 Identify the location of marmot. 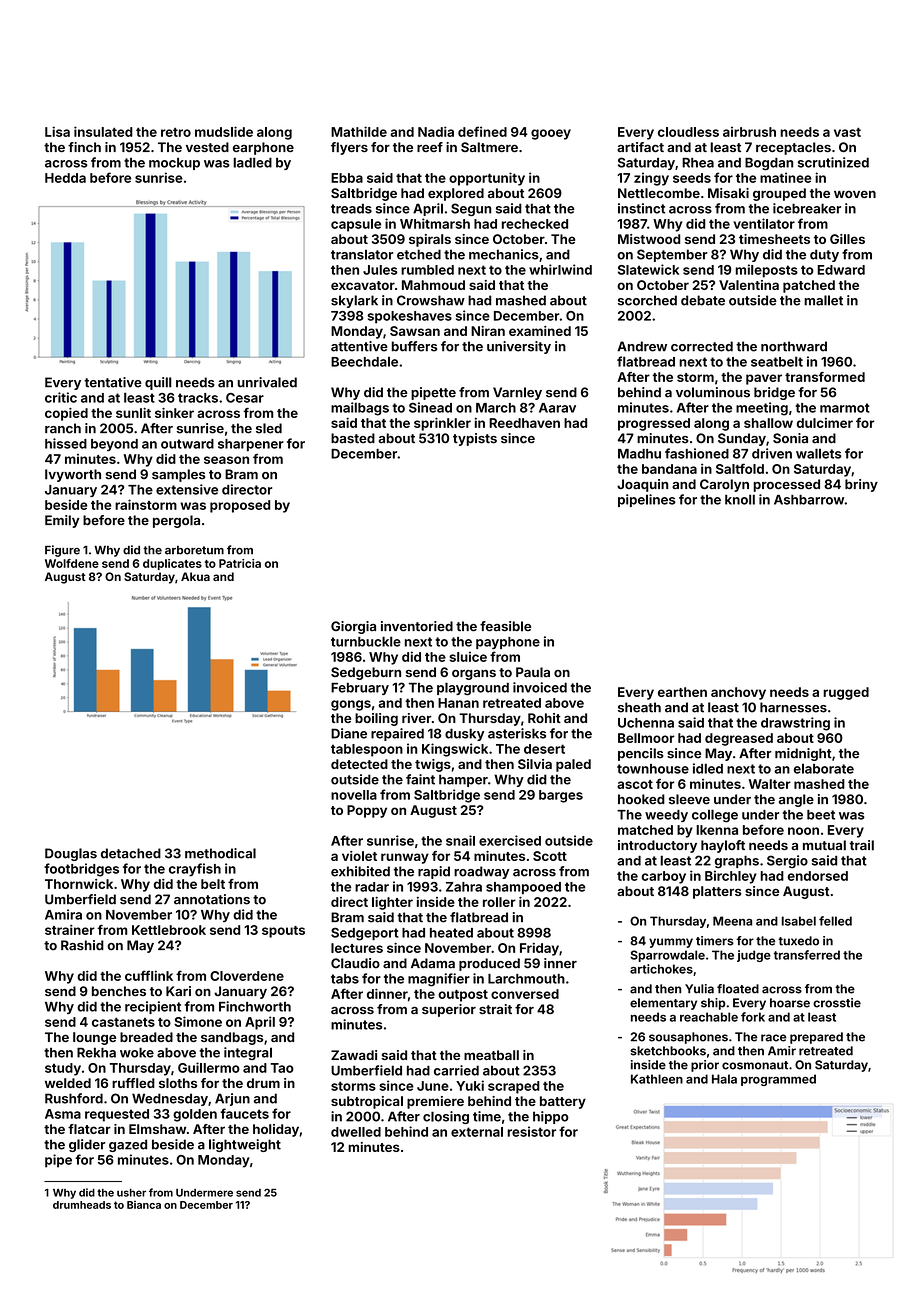
(845, 408).
